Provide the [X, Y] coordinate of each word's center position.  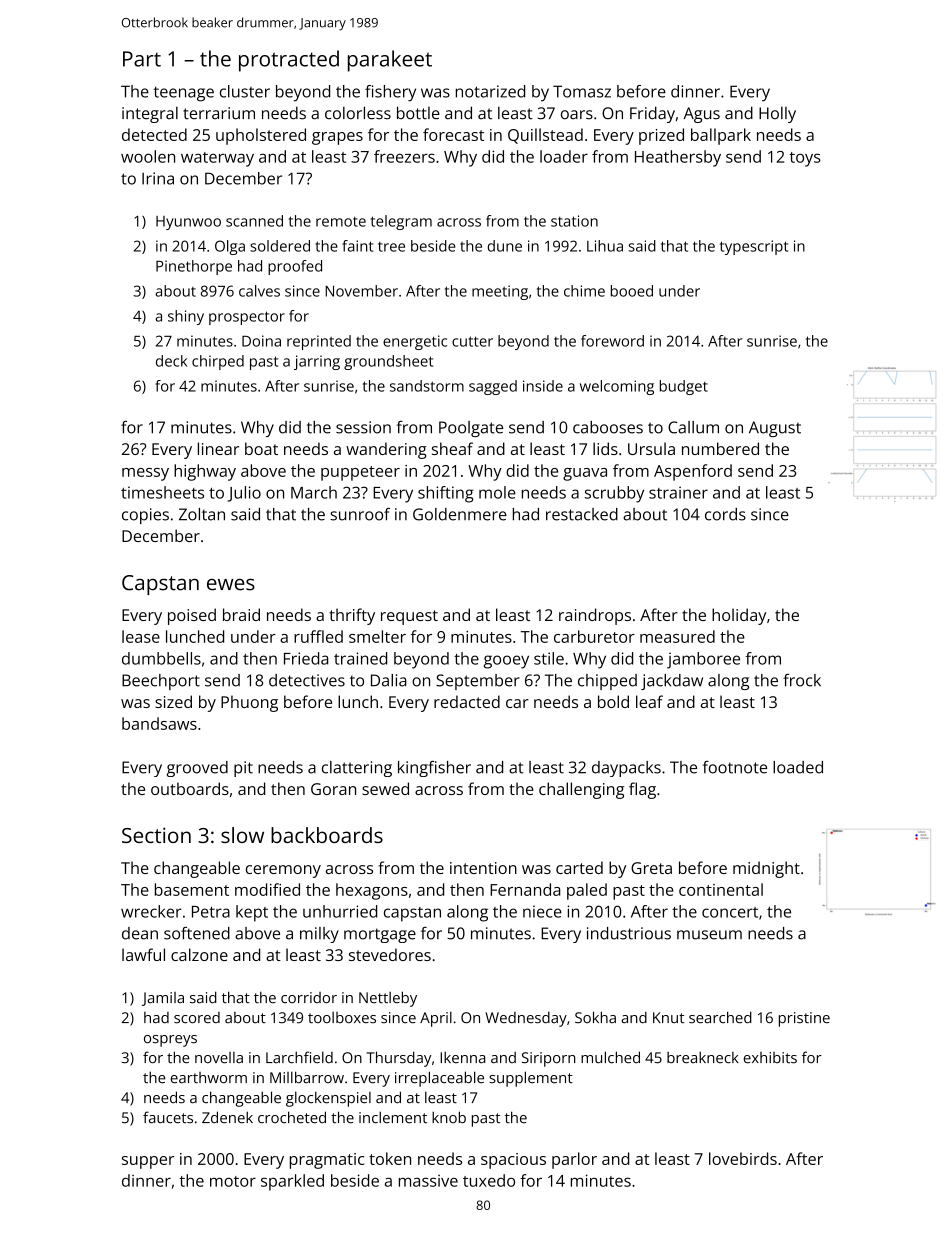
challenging [581, 790]
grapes [337, 138]
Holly [777, 115]
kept [252, 913]
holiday [739, 616]
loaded [798, 767]
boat [261, 448]
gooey [506, 662]
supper [148, 1162]
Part [142, 59]
